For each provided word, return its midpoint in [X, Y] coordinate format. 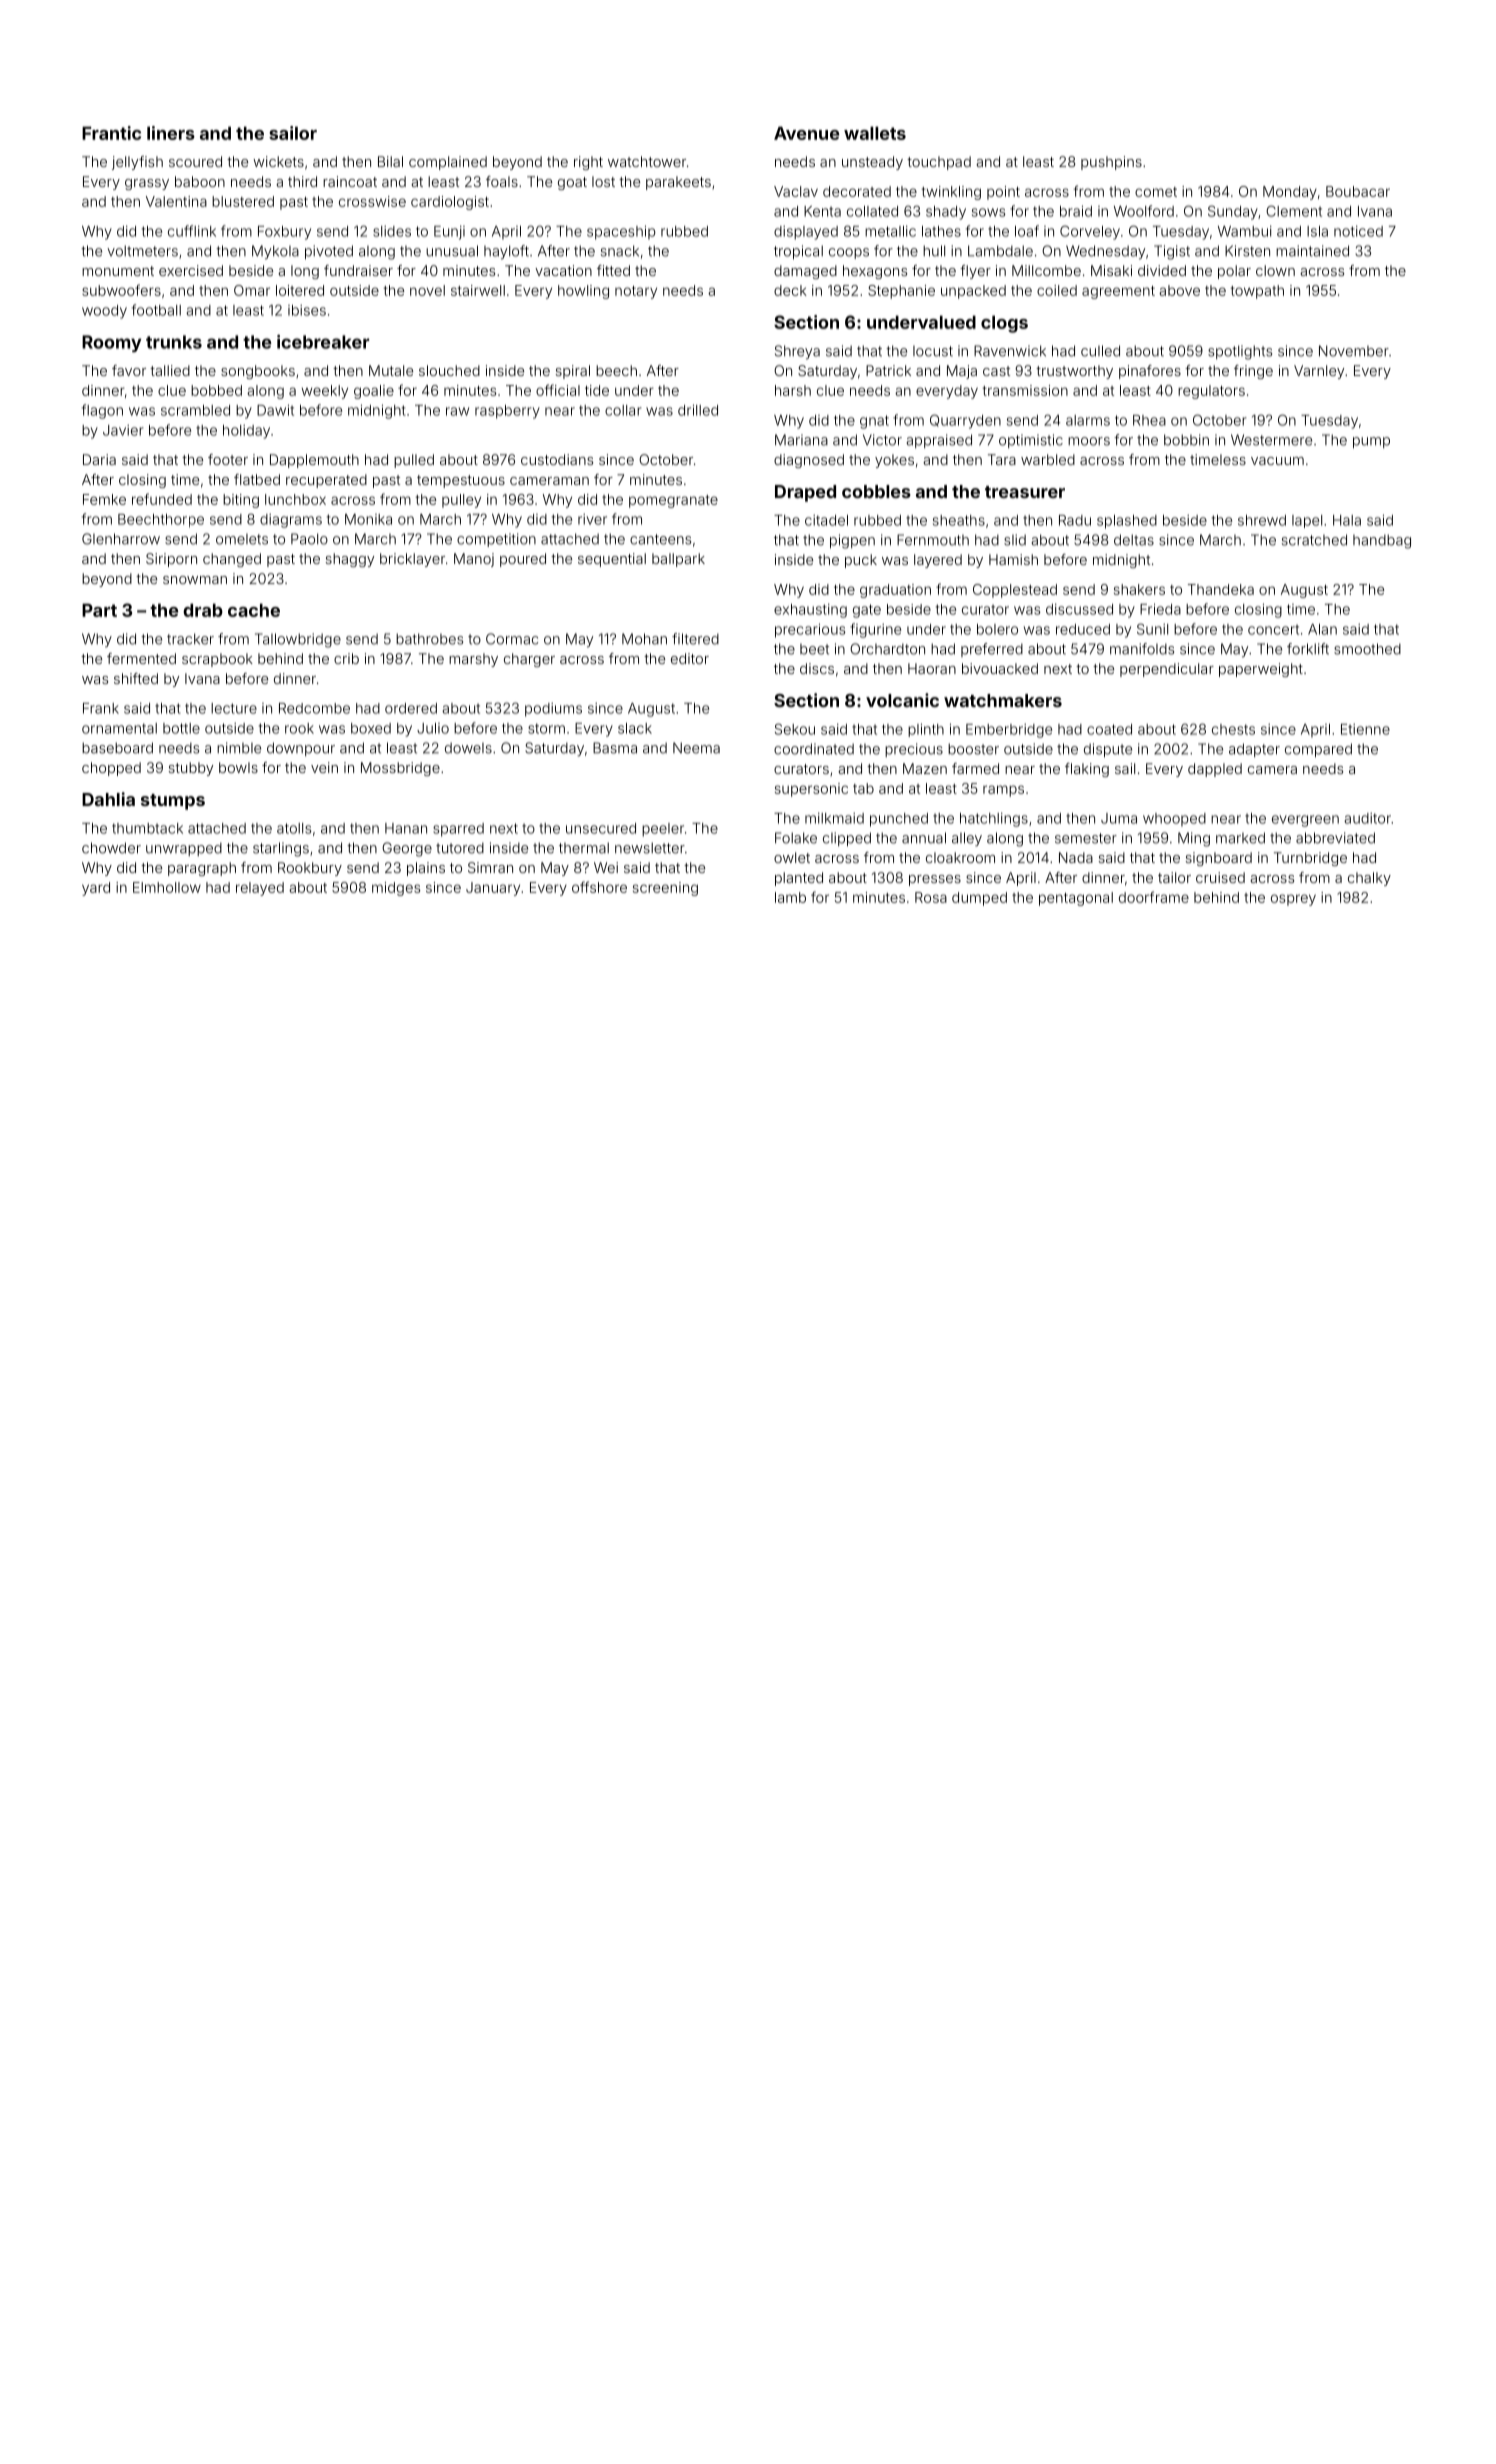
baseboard [117, 748]
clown [1275, 270]
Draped [805, 493]
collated [872, 211]
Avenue [806, 133]
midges [396, 889]
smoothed [1367, 649]
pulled [414, 461]
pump [1371, 442]
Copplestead [1015, 591]
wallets [875, 133]
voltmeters [142, 251]
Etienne [1365, 729]
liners [171, 133]
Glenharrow [121, 539]
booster [973, 749]
